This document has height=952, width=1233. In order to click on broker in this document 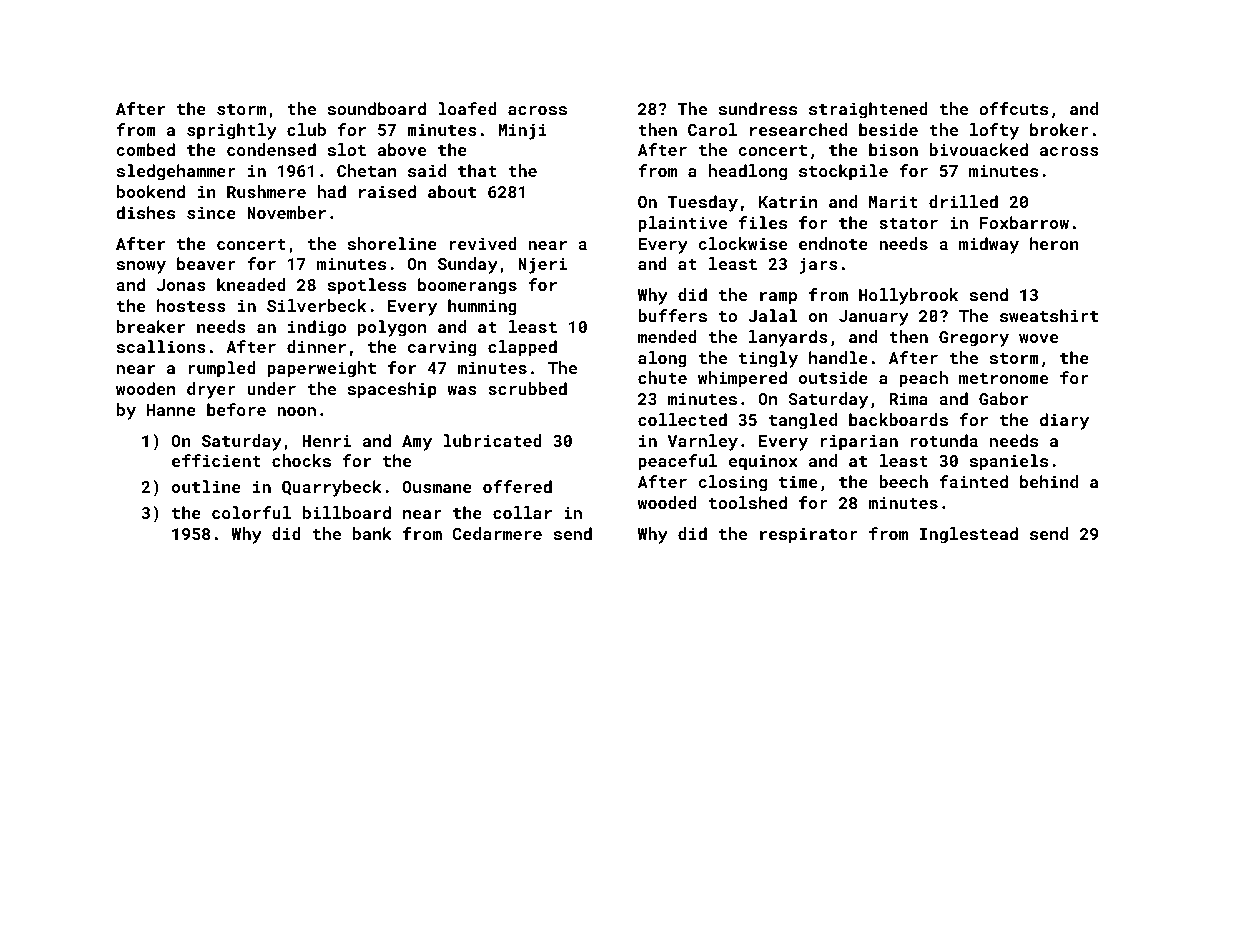, I will do `click(1059, 129)`.
